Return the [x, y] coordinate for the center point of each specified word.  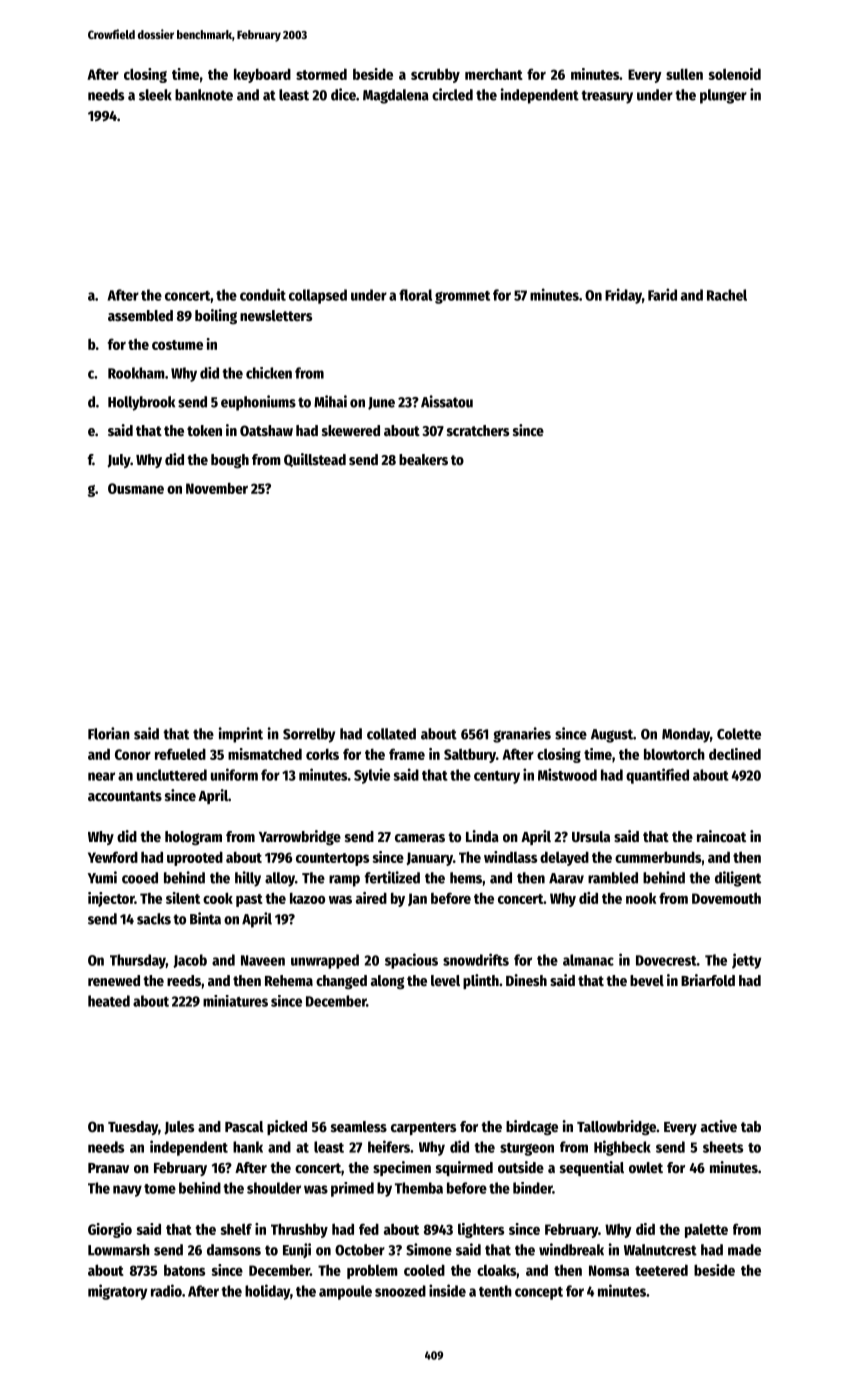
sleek [155, 95]
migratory [117, 1292]
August [612, 736]
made [744, 1250]
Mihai [330, 401]
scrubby [435, 75]
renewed [114, 980]
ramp [344, 881]
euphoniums [258, 403]
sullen [684, 74]
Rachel [727, 295]
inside [447, 1290]
